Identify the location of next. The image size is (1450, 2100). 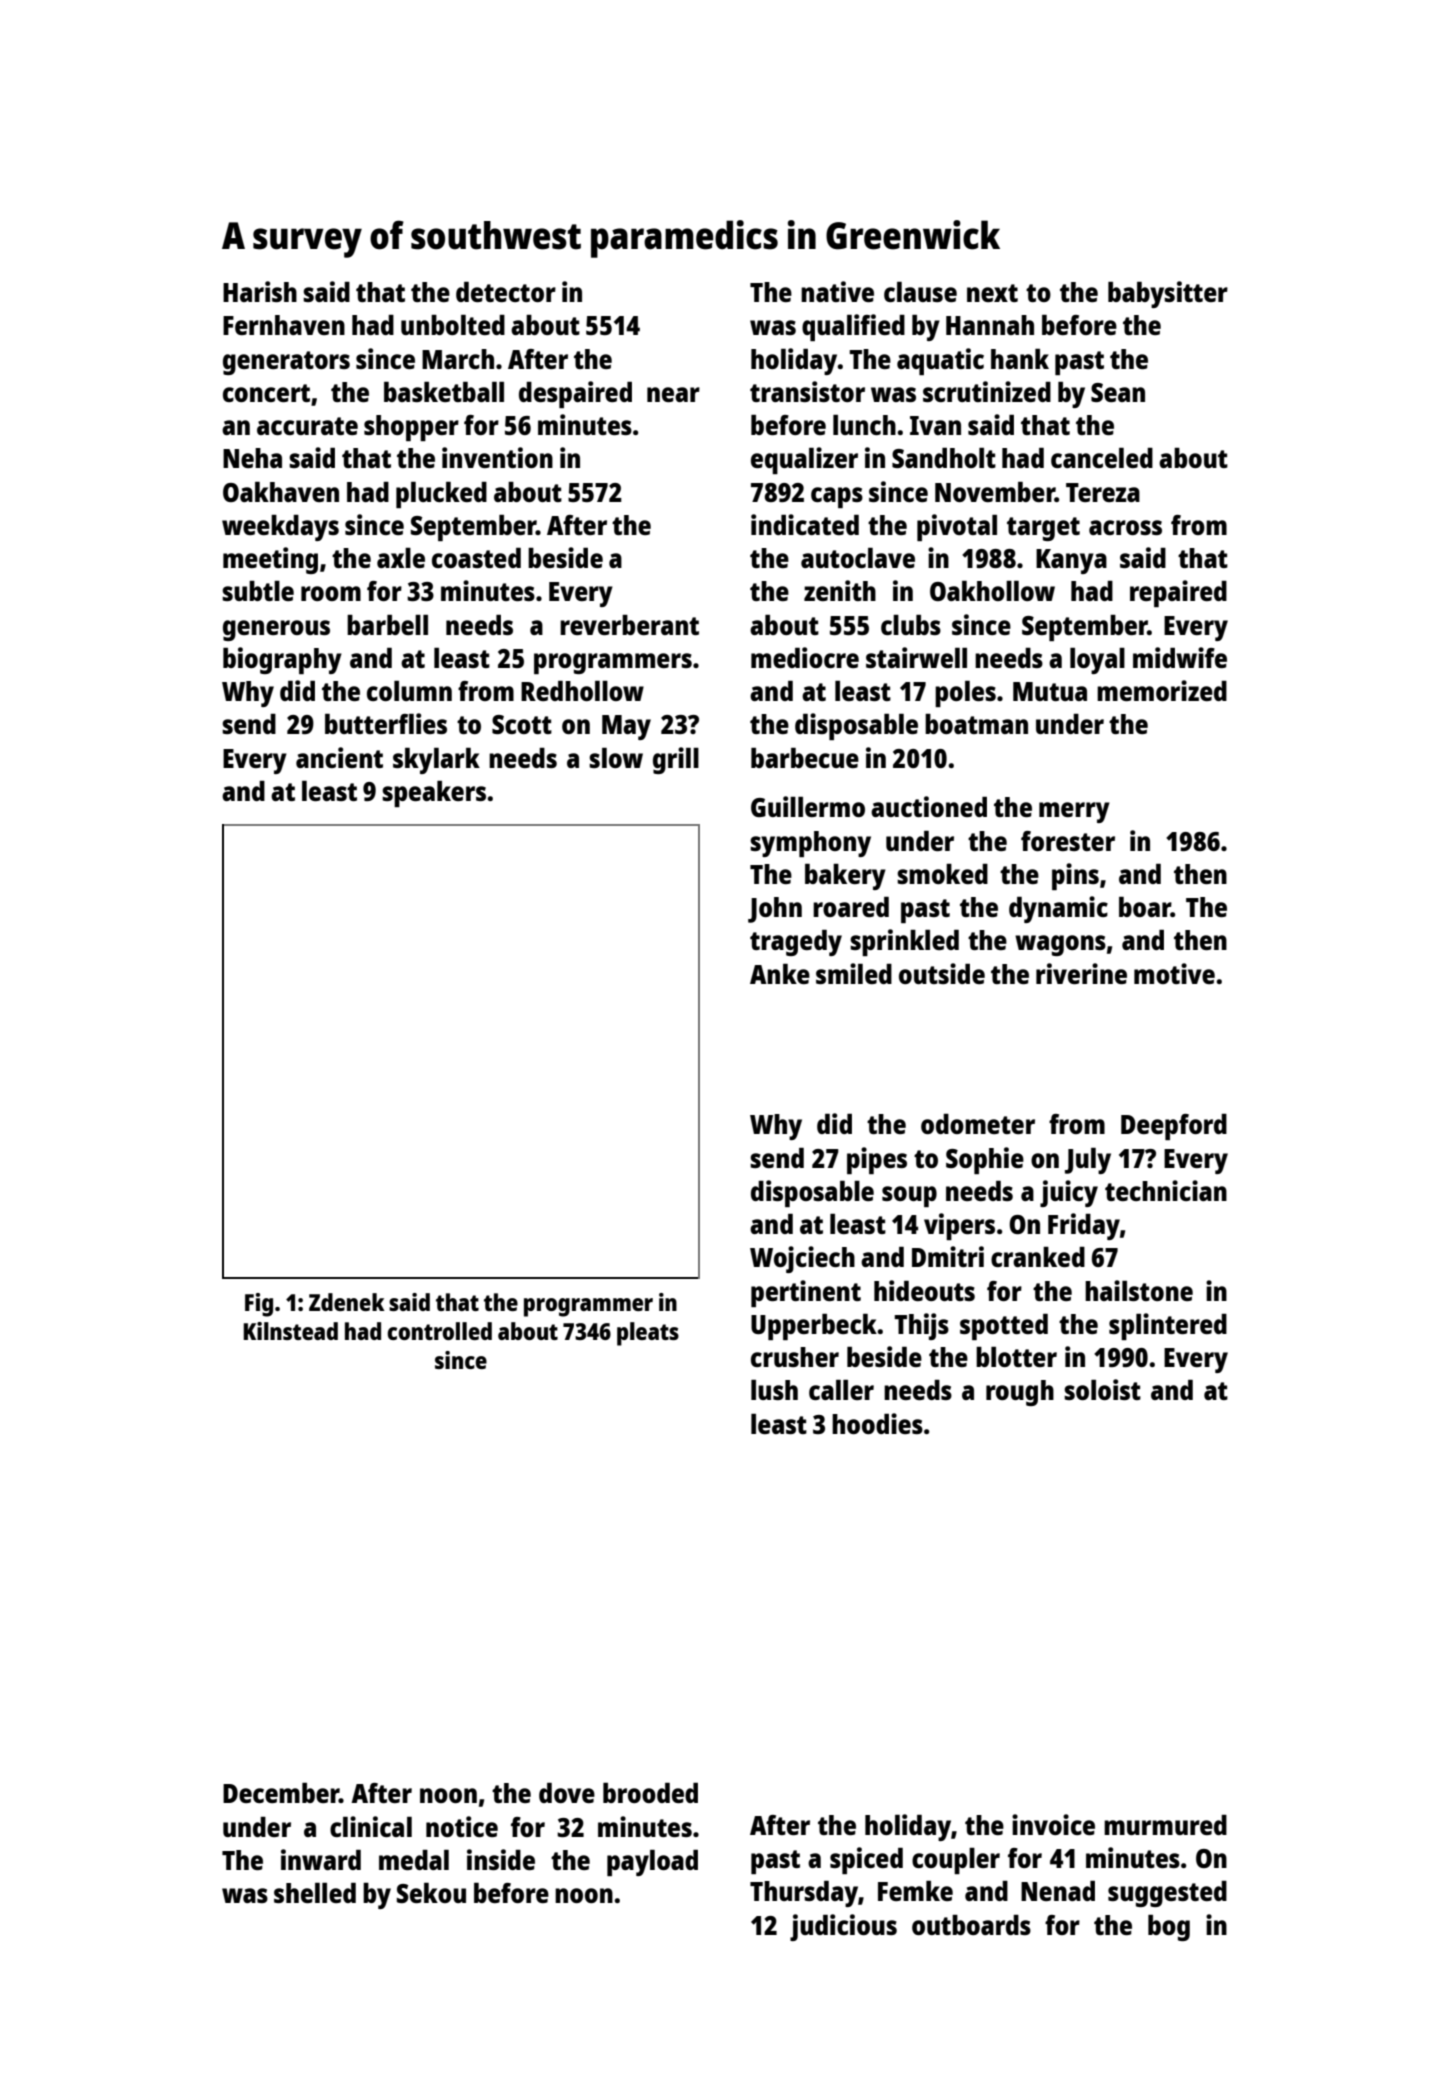
(992, 293).
